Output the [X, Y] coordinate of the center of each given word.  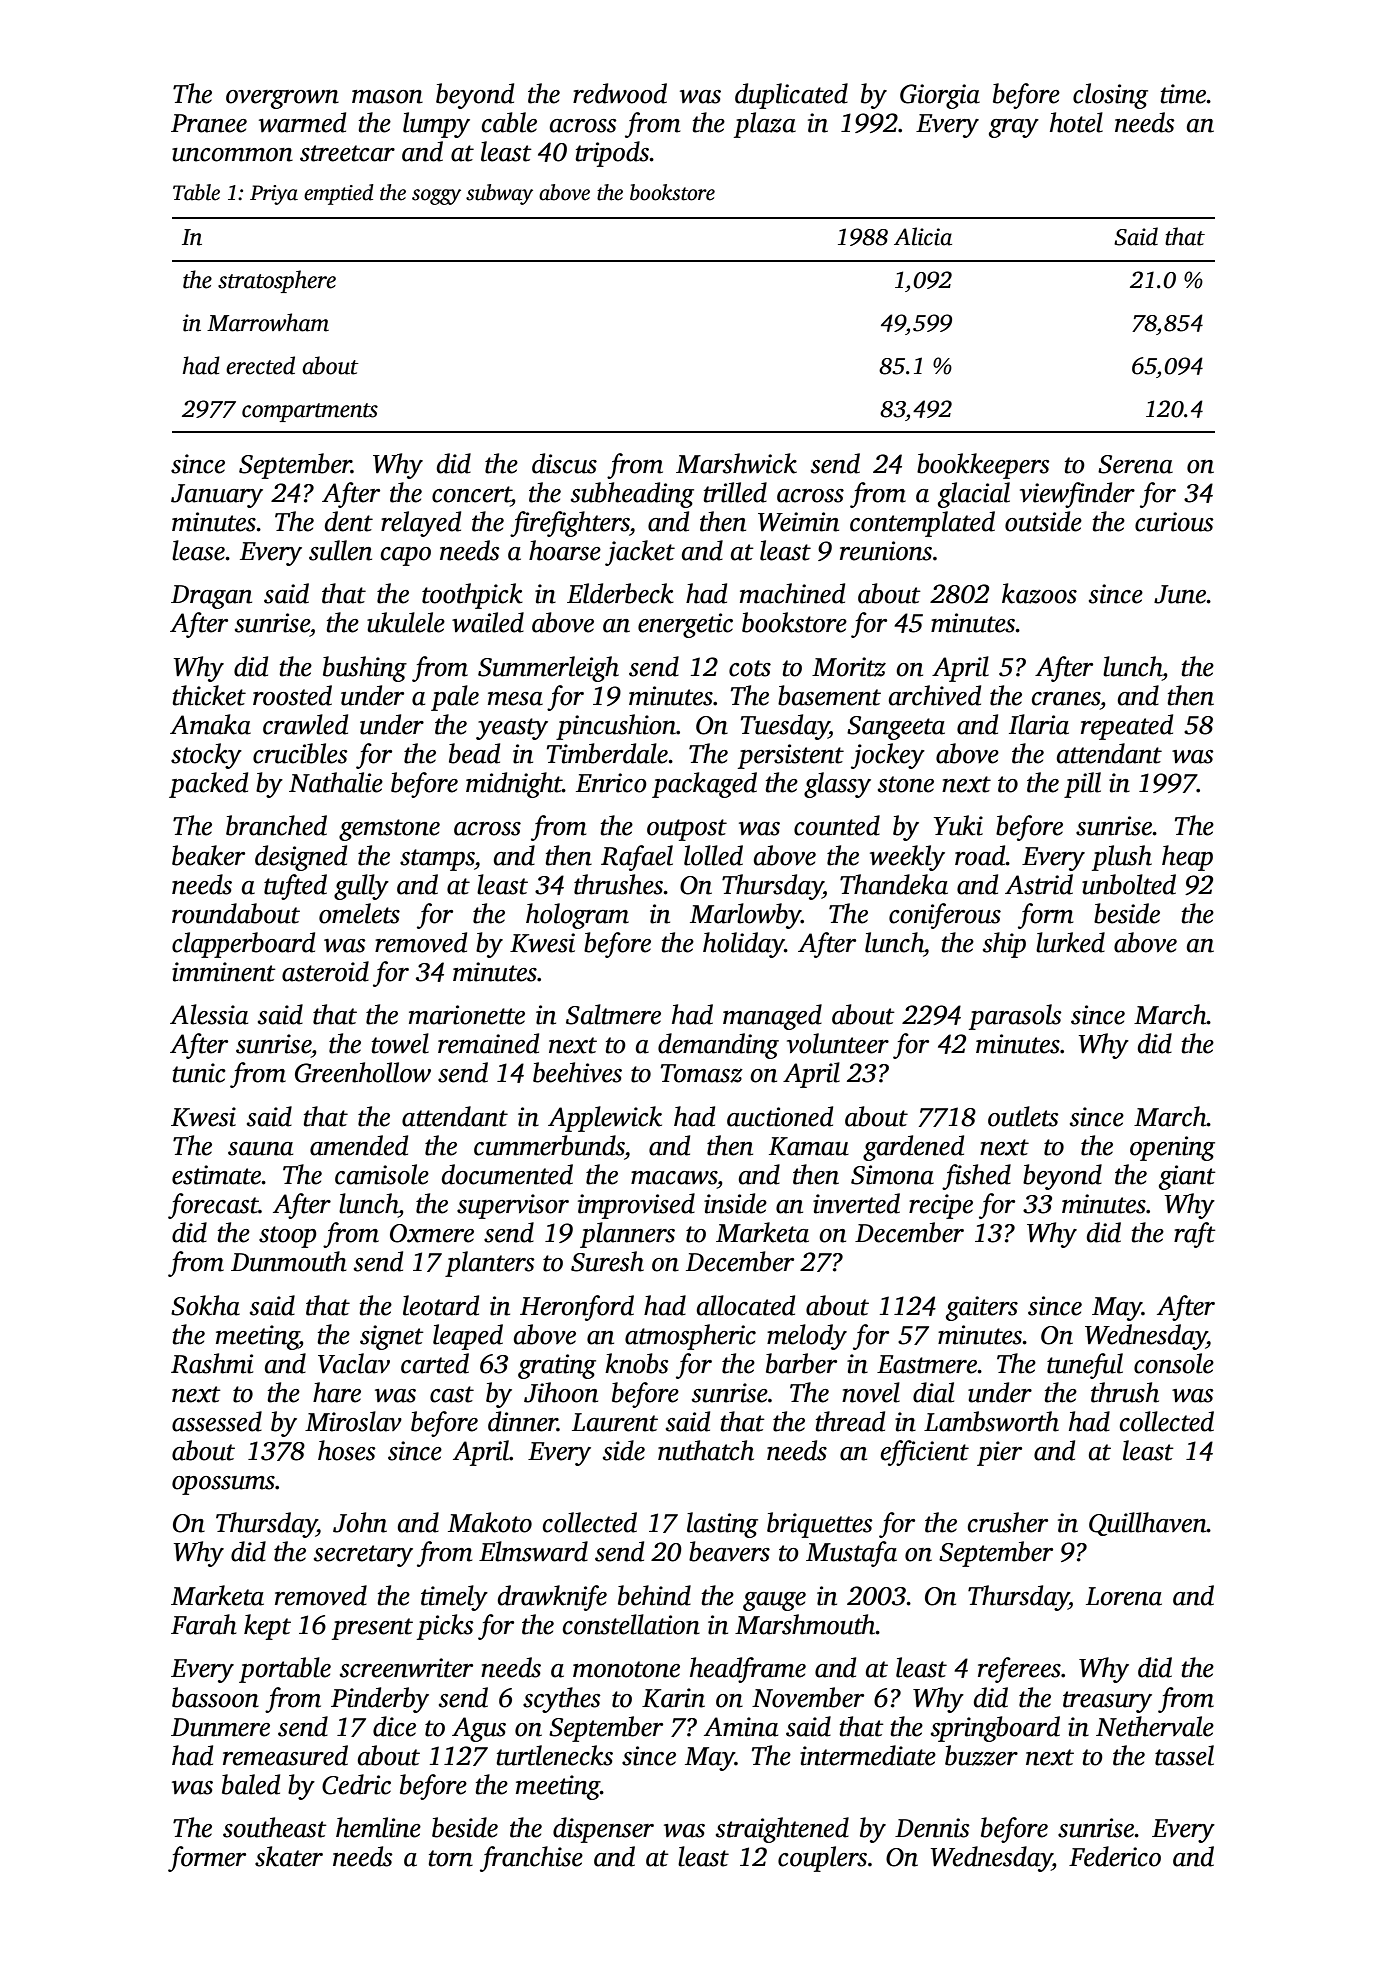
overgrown [282, 99]
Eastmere [927, 1364]
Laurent [615, 1422]
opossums [223, 1485]
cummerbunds [549, 1145]
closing [1110, 96]
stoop [288, 1237]
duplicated [791, 96]
